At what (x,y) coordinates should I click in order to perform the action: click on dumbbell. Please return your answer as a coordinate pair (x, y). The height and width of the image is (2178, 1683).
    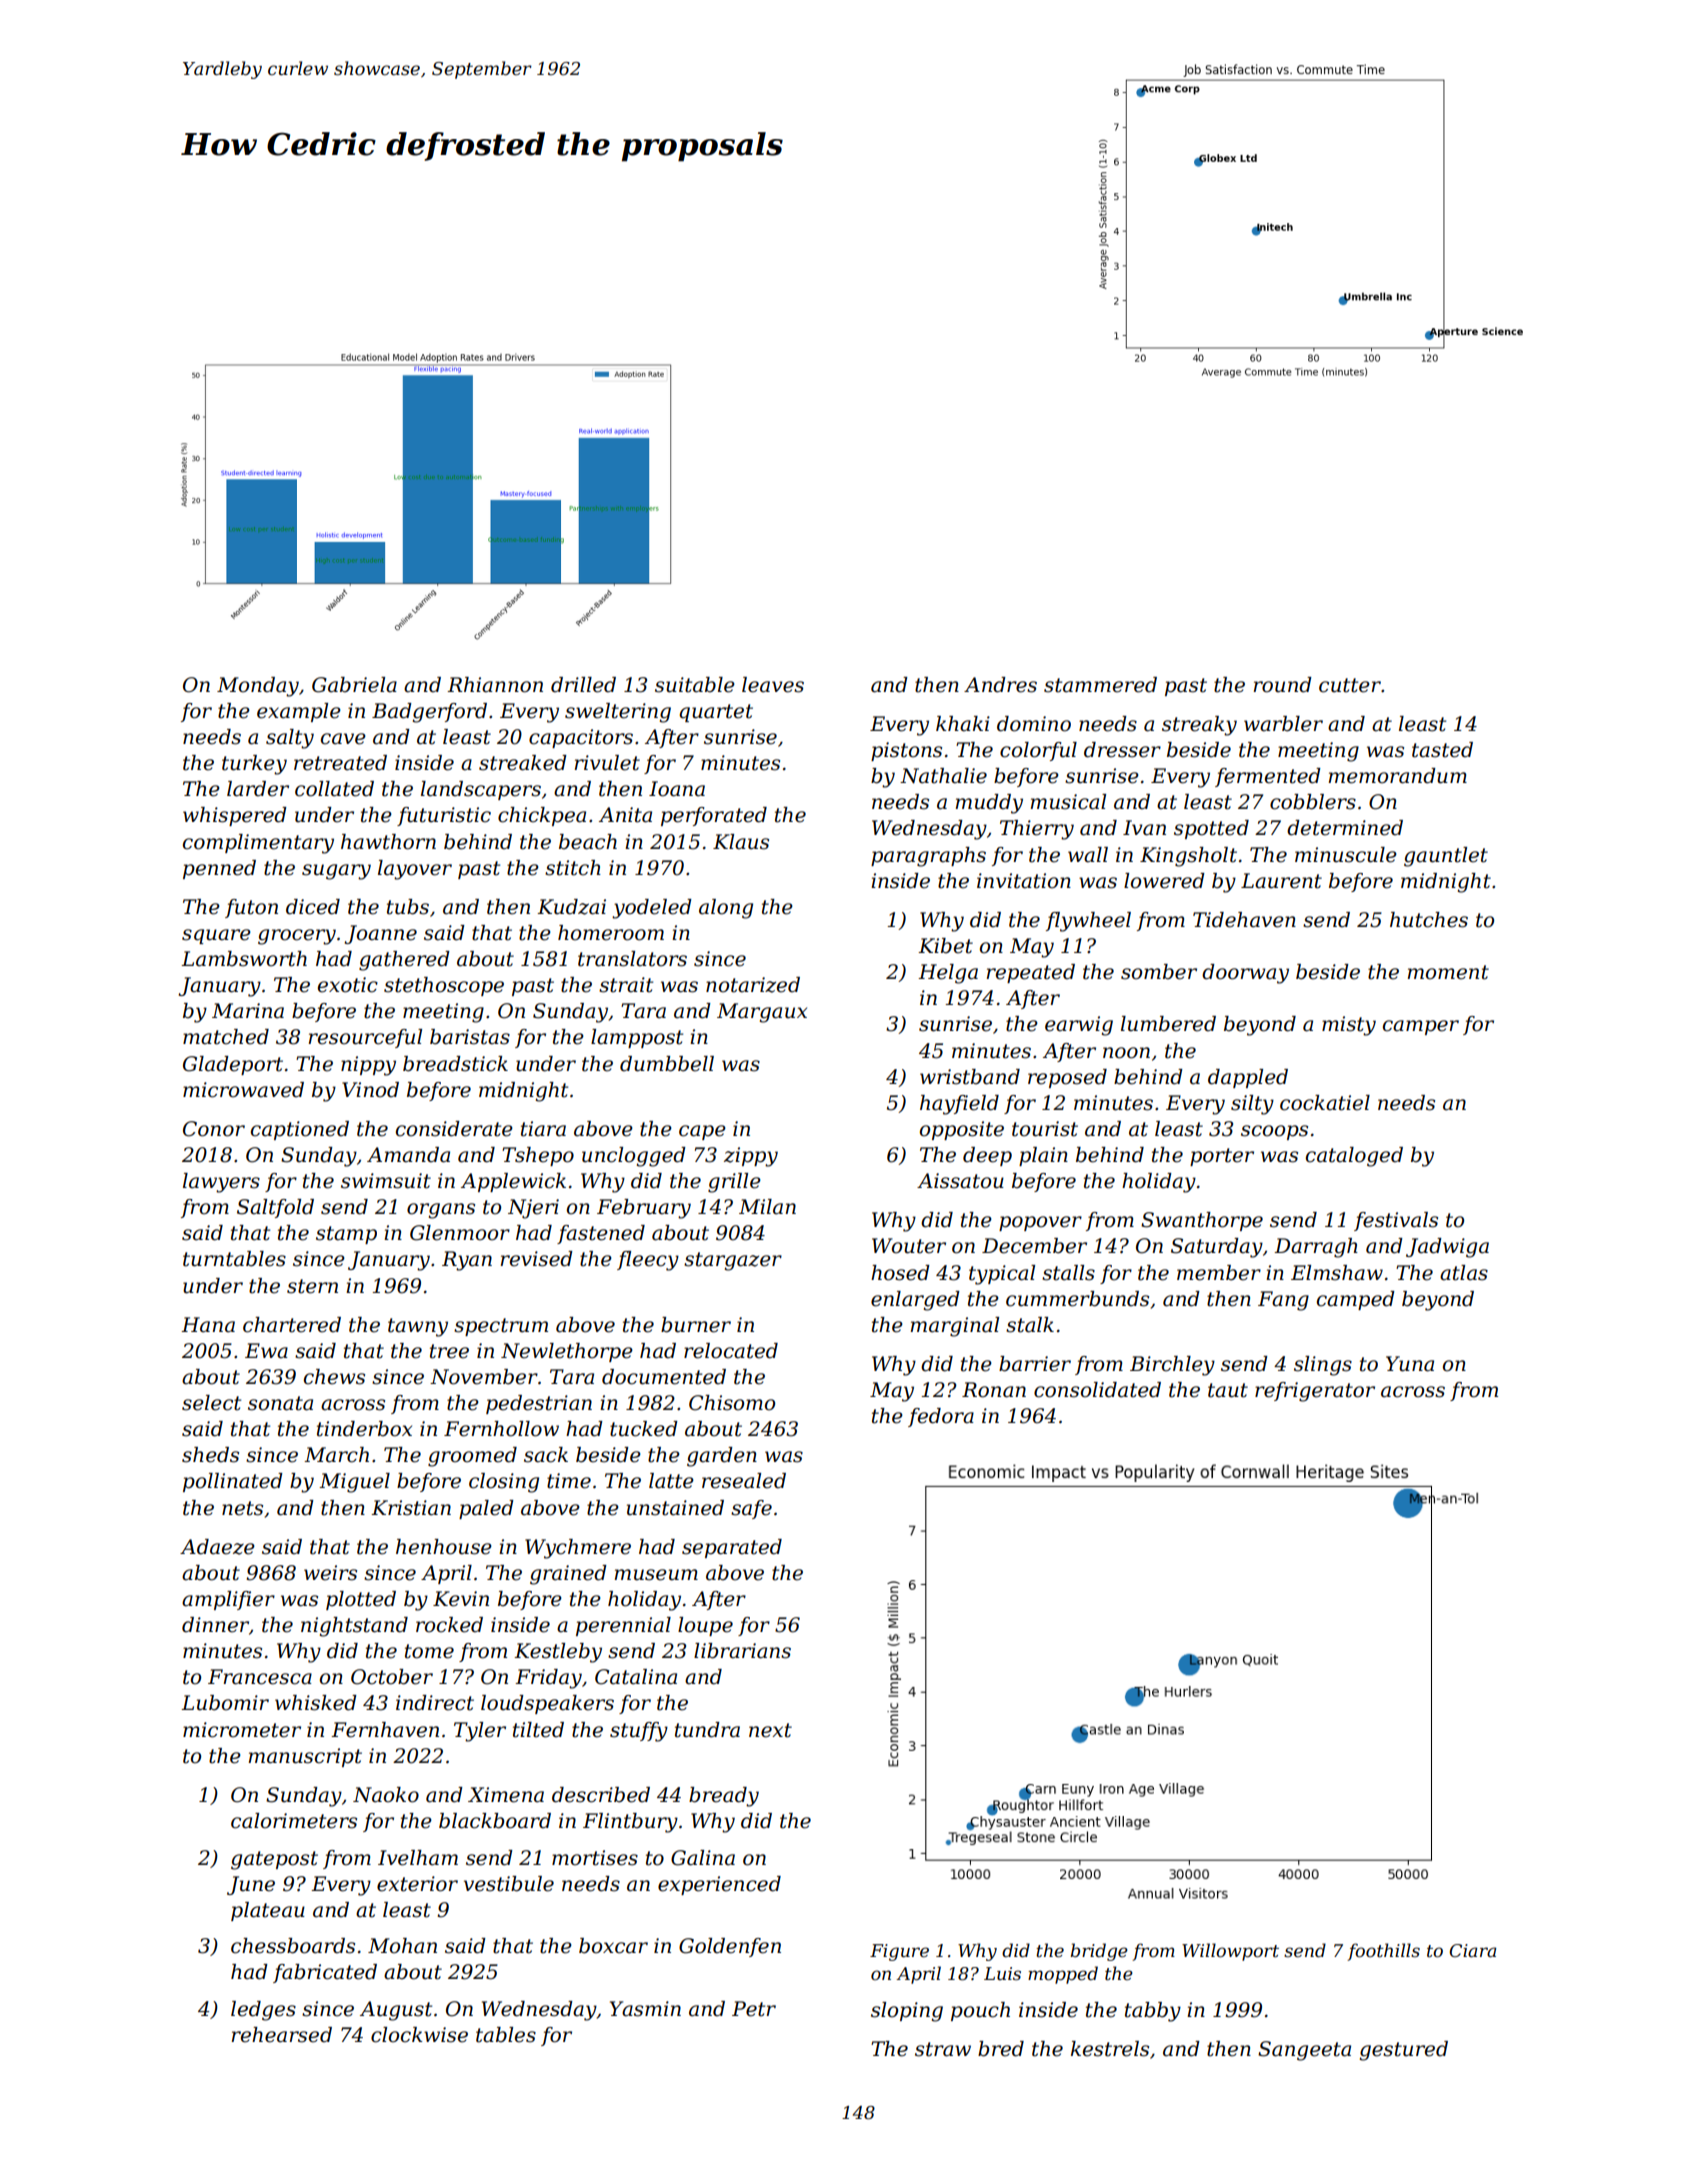
    Looking at the image, I should click on (667, 1064).
